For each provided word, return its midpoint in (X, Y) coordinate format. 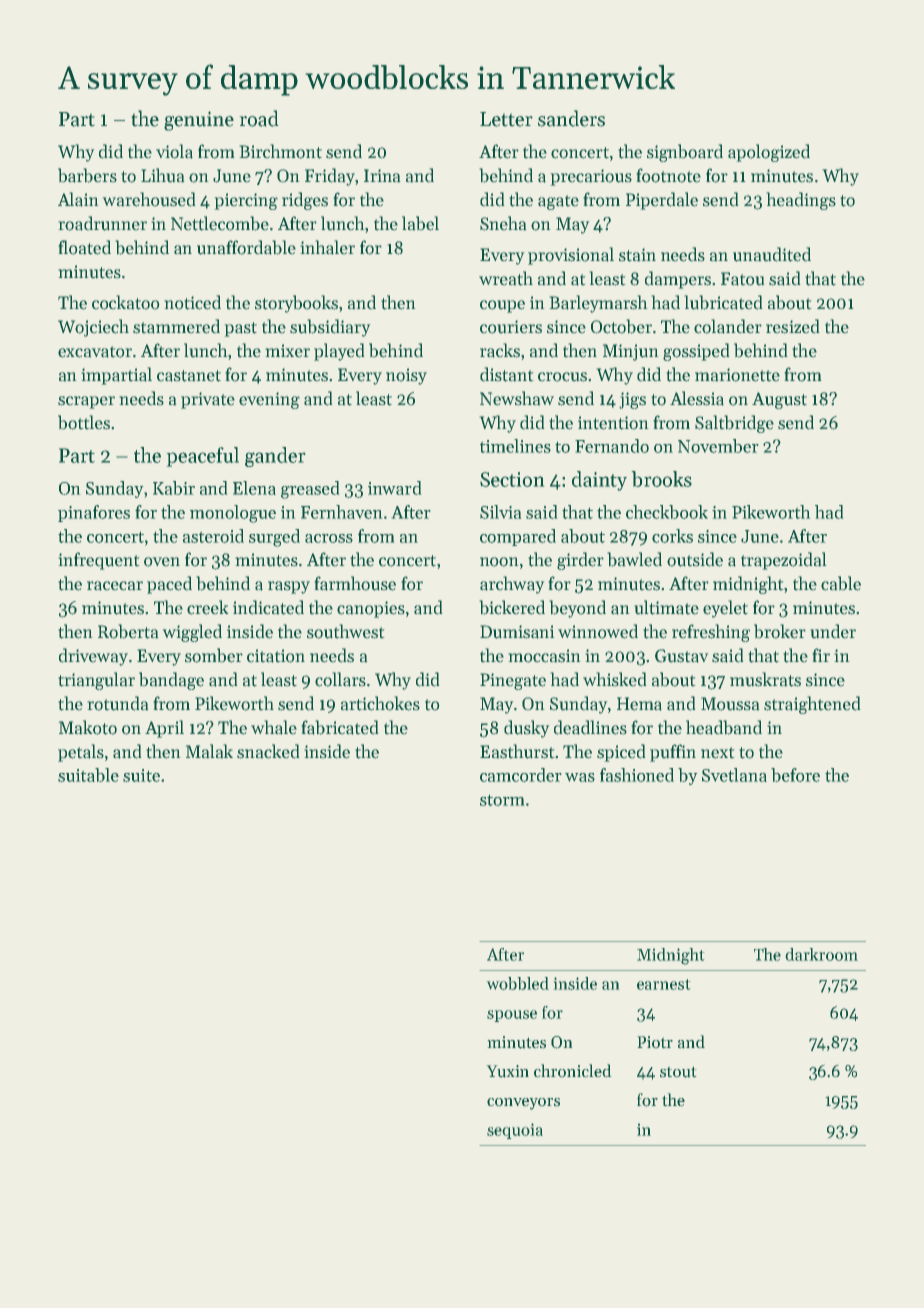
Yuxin (508, 1071)
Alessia (697, 398)
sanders (571, 118)
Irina (382, 175)
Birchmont (281, 151)
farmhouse (355, 583)
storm (502, 800)
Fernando (612, 446)
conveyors (523, 1104)
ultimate (667, 607)
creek (207, 607)
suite (141, 775)
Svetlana (734, 775)
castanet (189, 376)
